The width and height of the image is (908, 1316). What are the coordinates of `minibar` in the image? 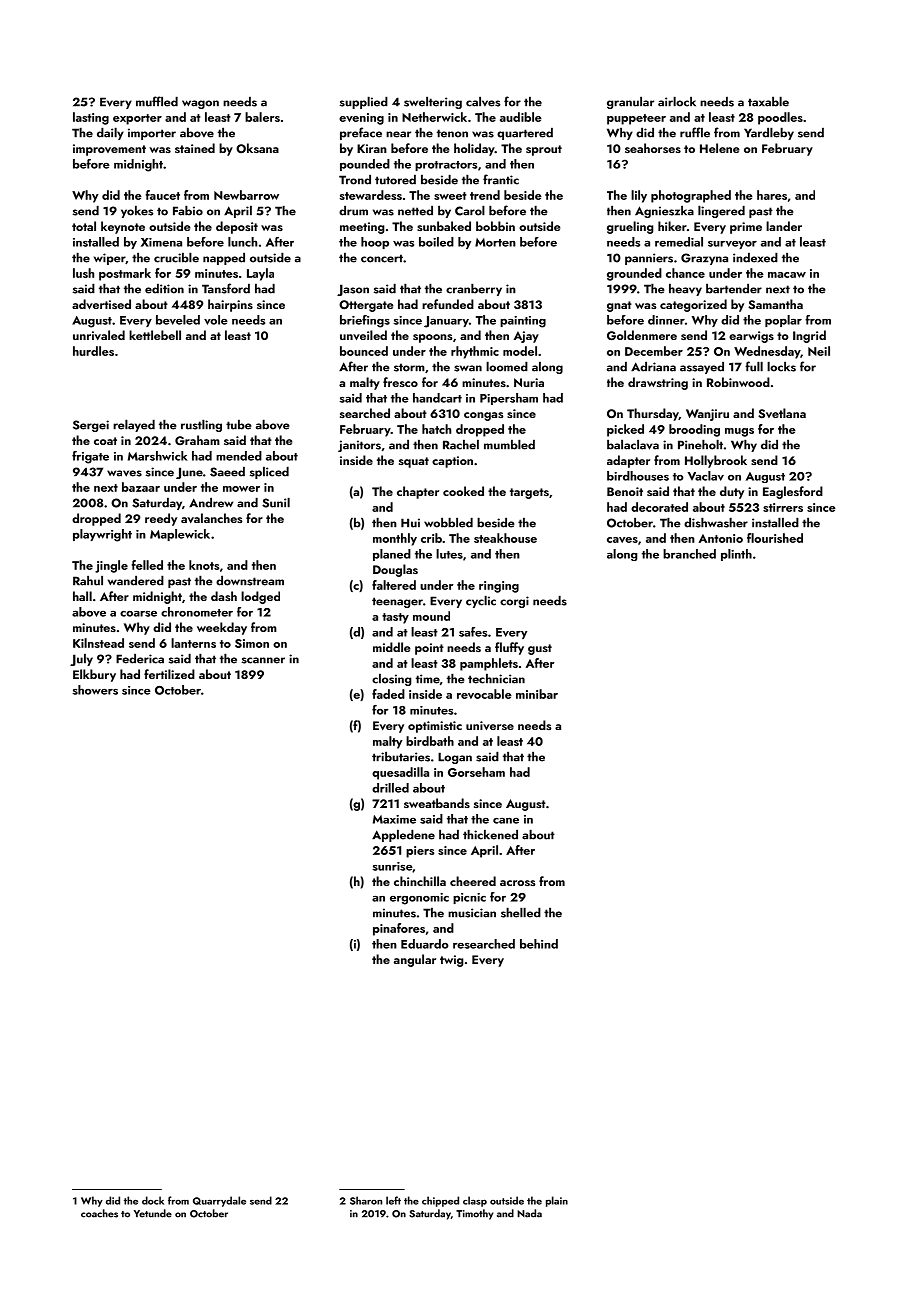 It's located at (537, 694).
